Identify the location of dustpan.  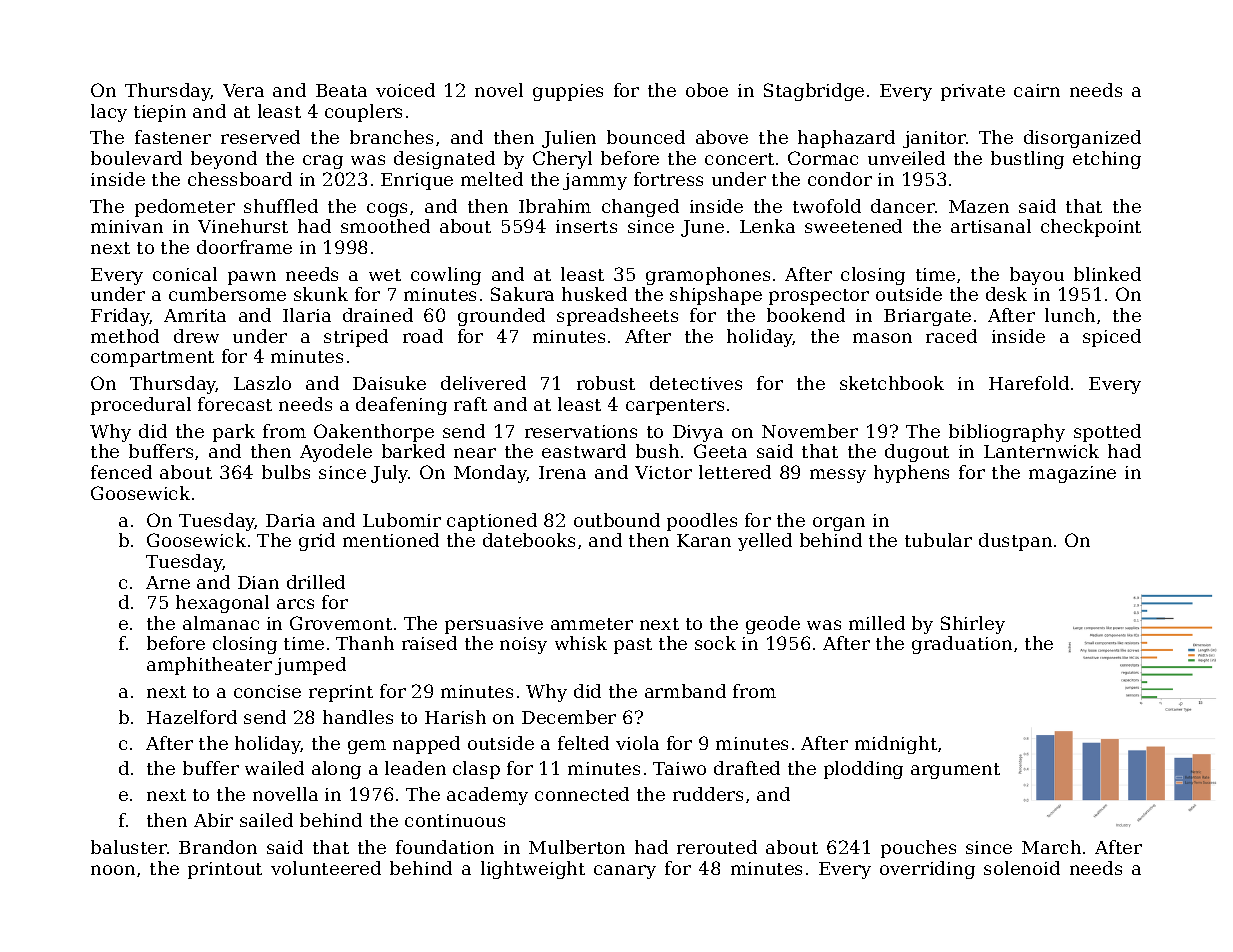
(1015, 542).
